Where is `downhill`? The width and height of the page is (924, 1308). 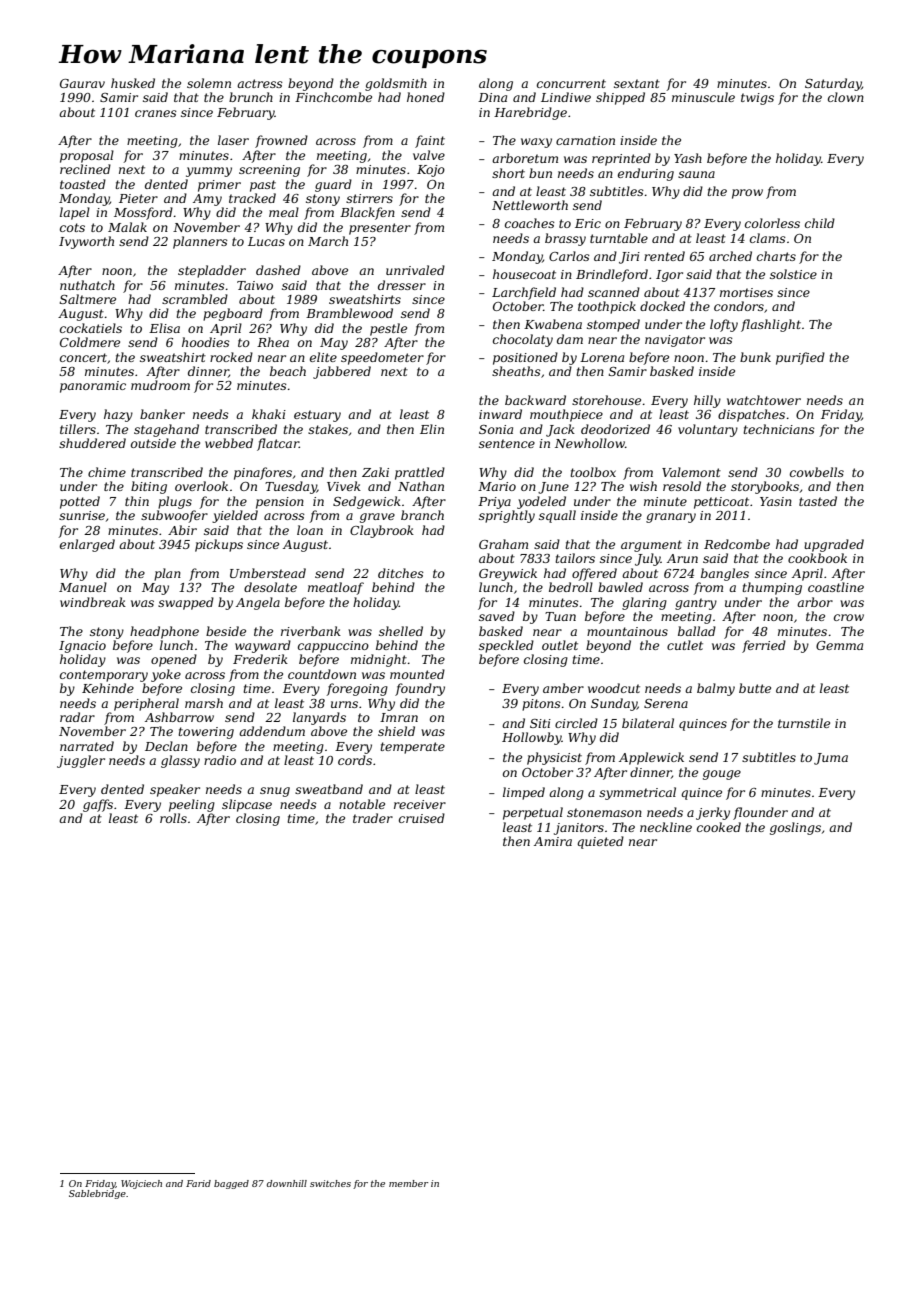 downhill is located at coordinates (287, 1183).
